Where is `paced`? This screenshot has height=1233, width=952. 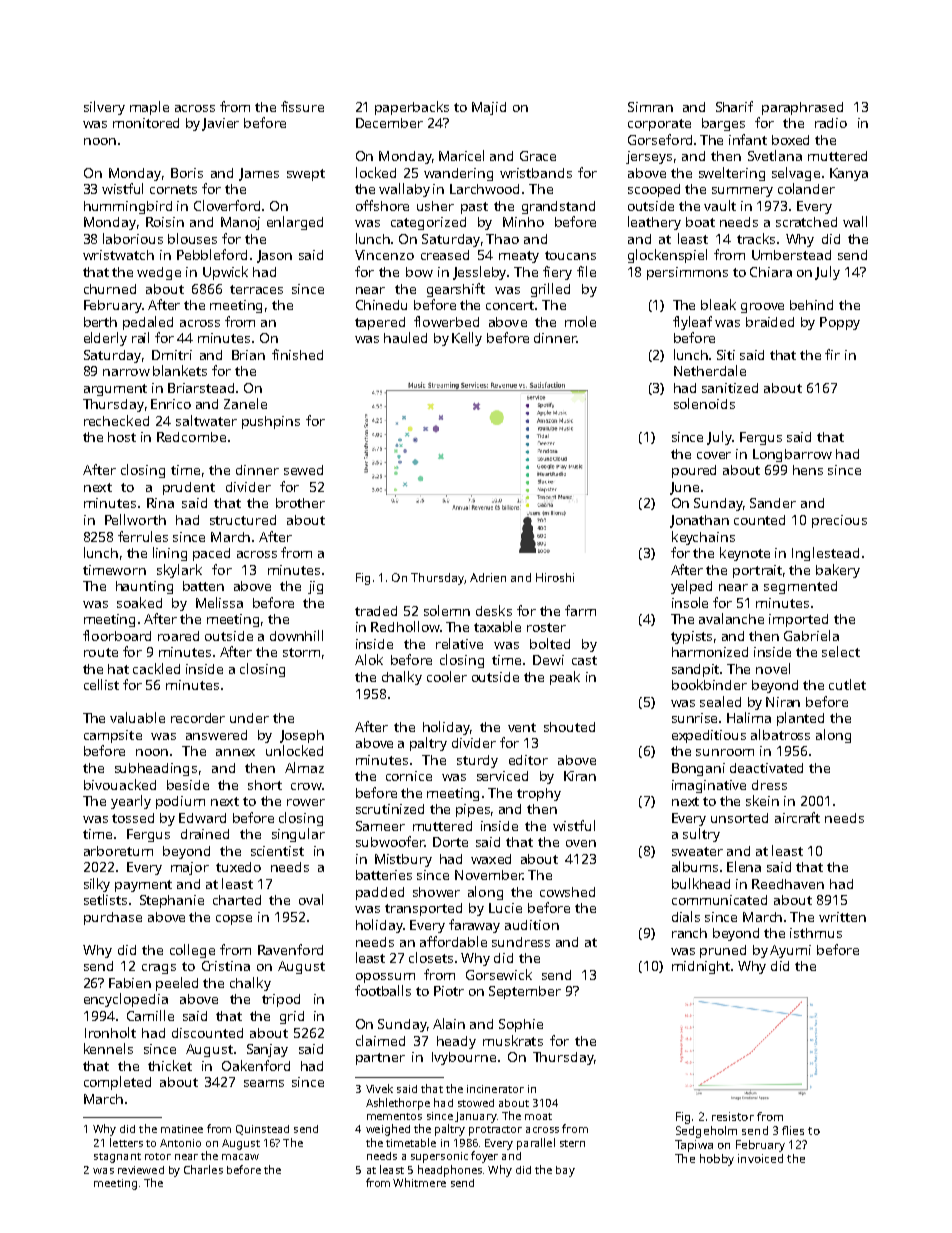 paced is located at coordinates (211, 554).
